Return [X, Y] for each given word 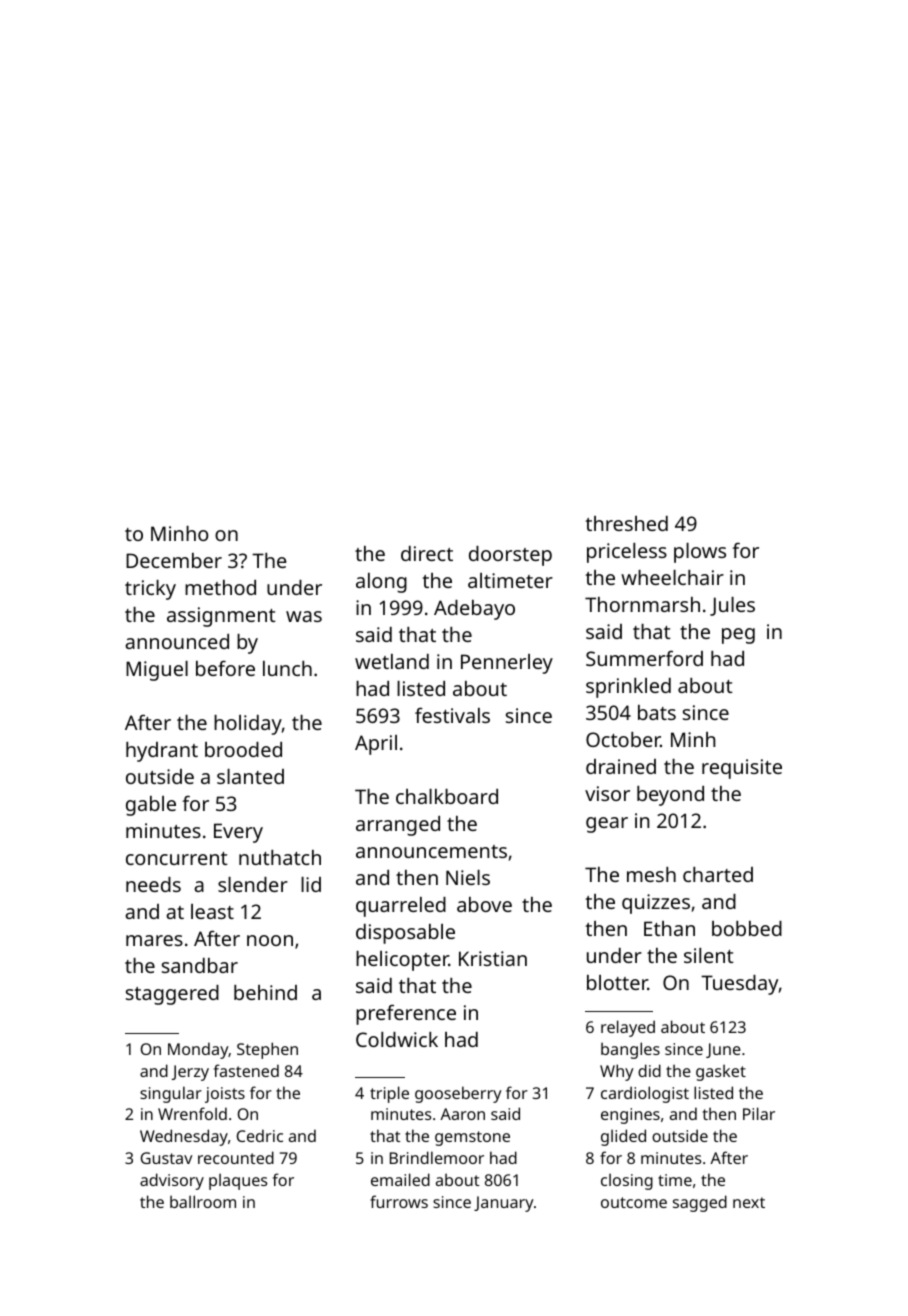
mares [154, 940]
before [225, 668]
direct [427, 553]
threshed [626, 523]
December [174, 560]
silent [709, 955]
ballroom [203, 1201]
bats [657, 712]
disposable [405, 934]
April [376, 745]
